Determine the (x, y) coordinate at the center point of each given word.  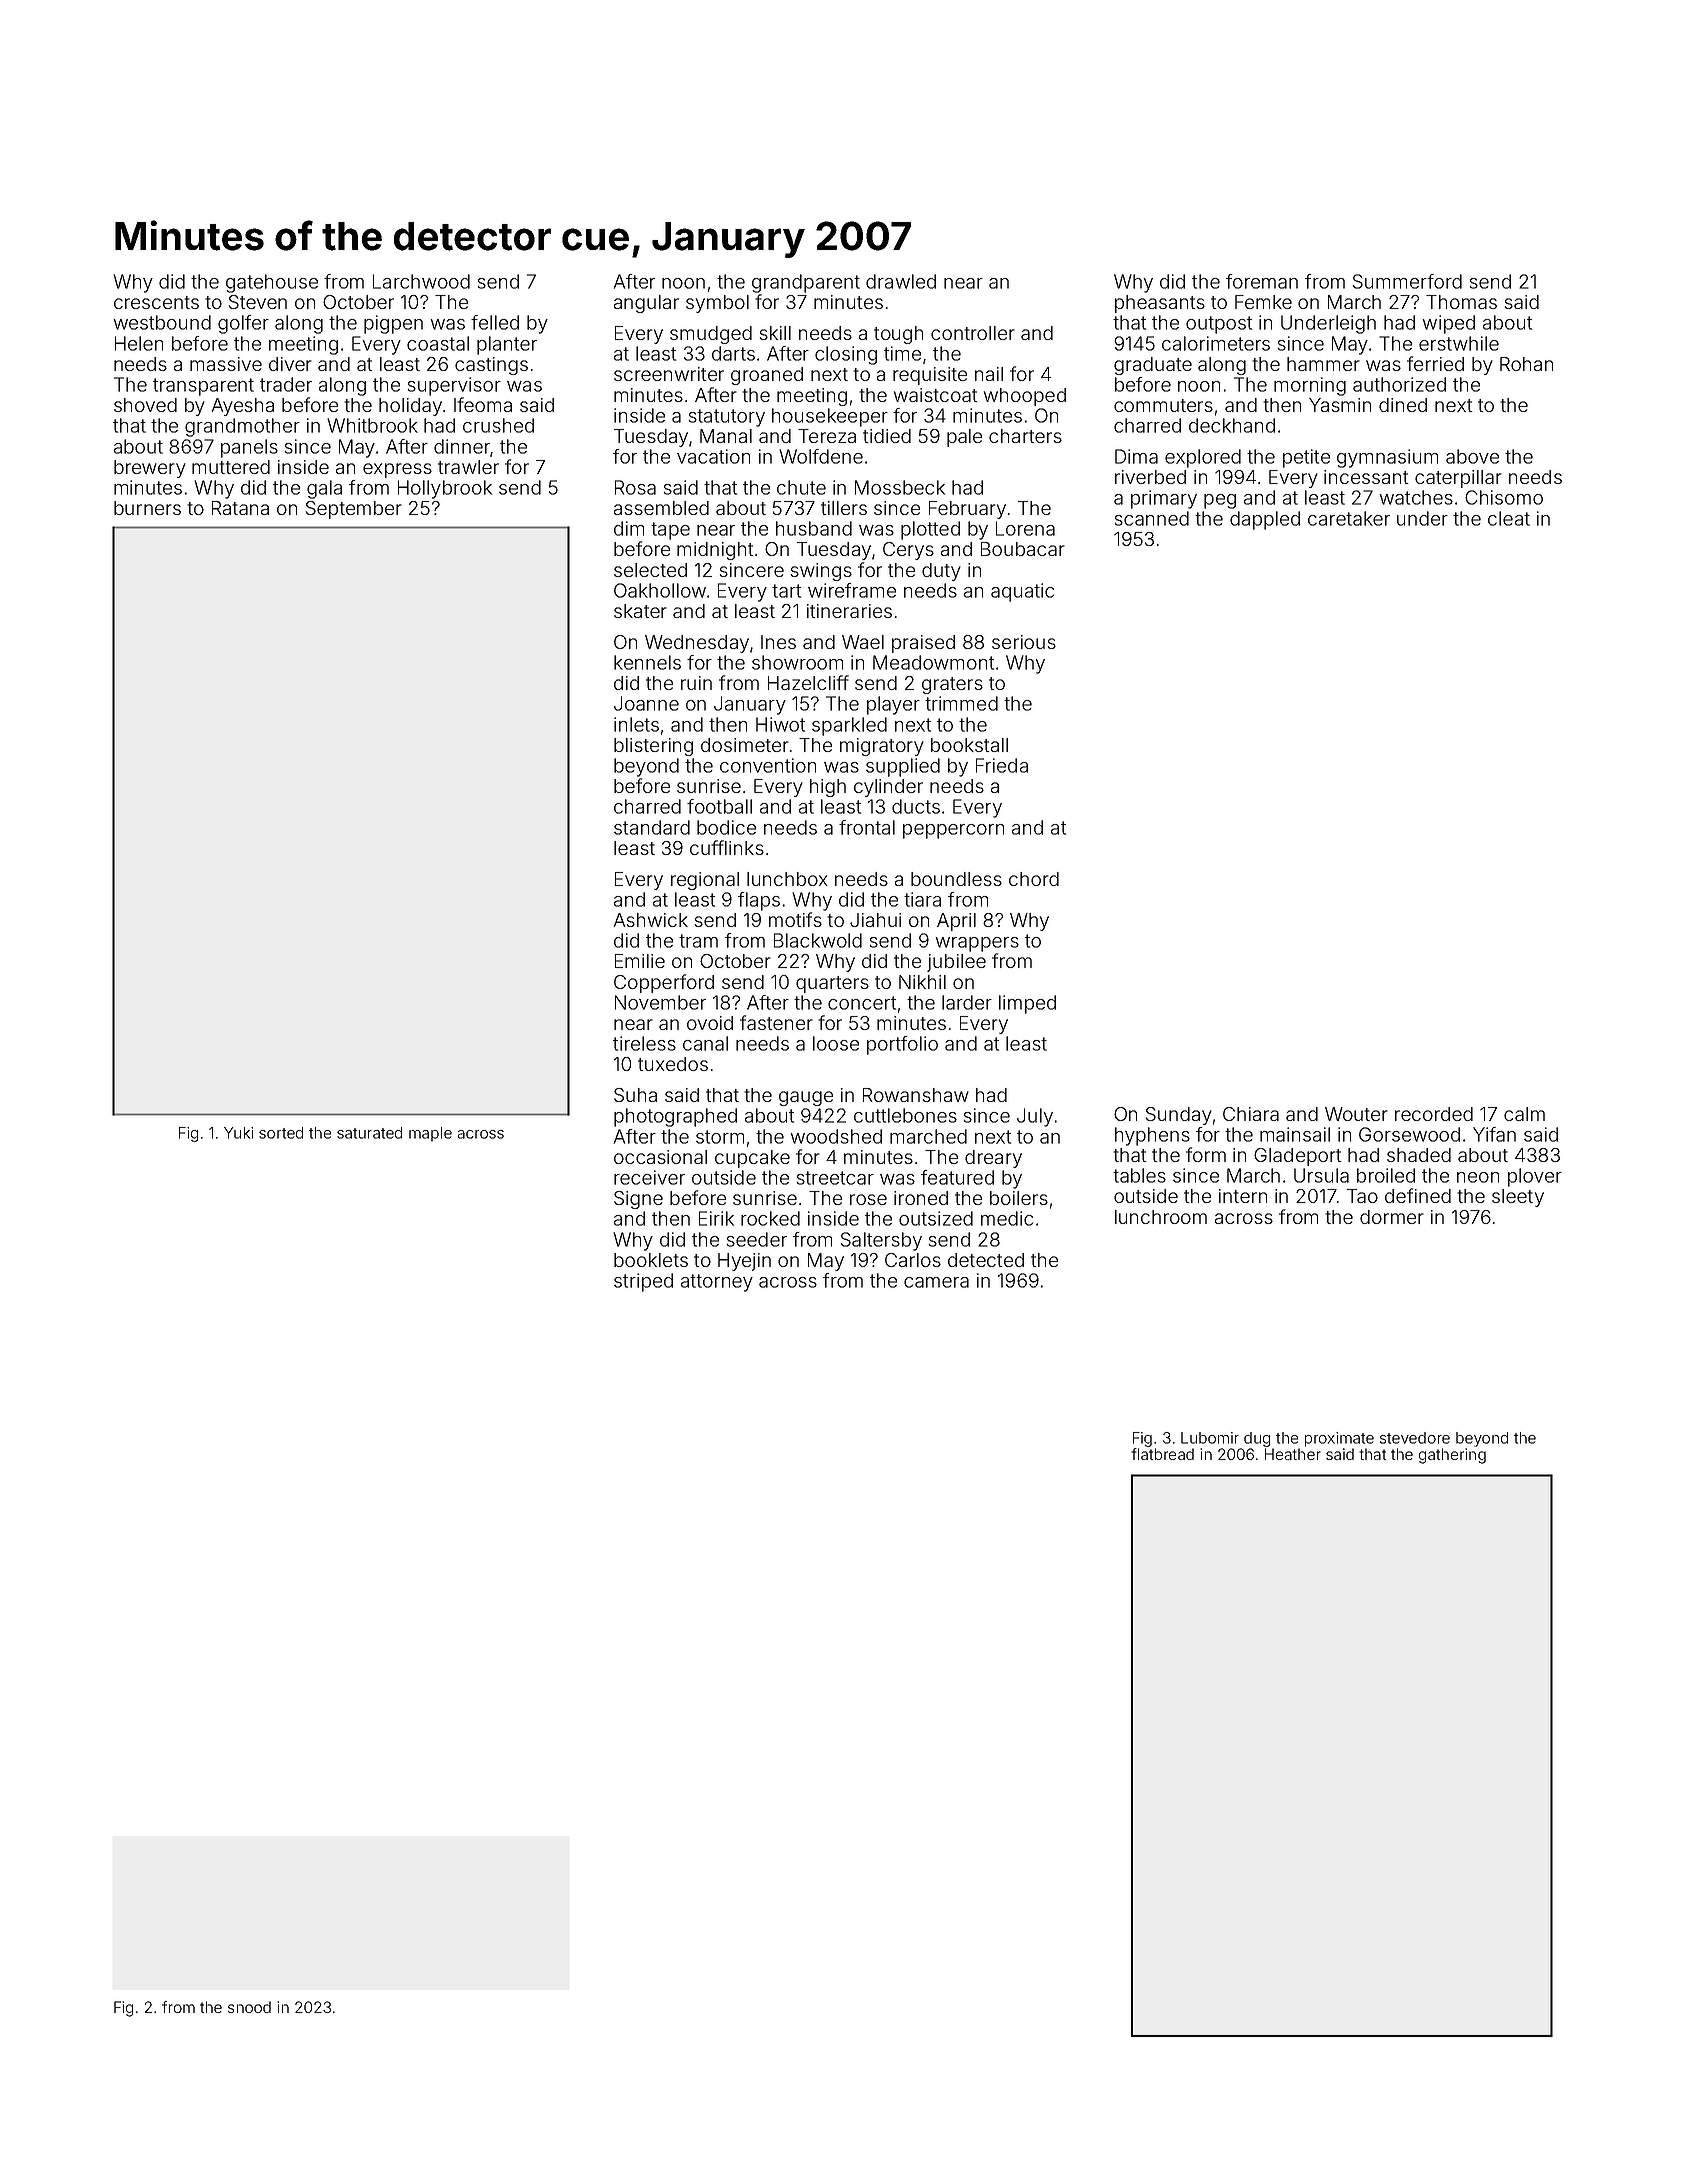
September (354, 510)
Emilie (640, 961)
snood (249, 2007)
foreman (1262, 281)
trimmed (961, 703)
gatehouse (272, 283)
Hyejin (744, 1262)
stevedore (1415, 1438)
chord (1034, 879)
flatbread (1162, 1454)
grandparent (806, 283)
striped (643, 1282)
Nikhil (922, 982)
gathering (1452, 1456)
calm (1524, 1114)
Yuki (238, 1133)
